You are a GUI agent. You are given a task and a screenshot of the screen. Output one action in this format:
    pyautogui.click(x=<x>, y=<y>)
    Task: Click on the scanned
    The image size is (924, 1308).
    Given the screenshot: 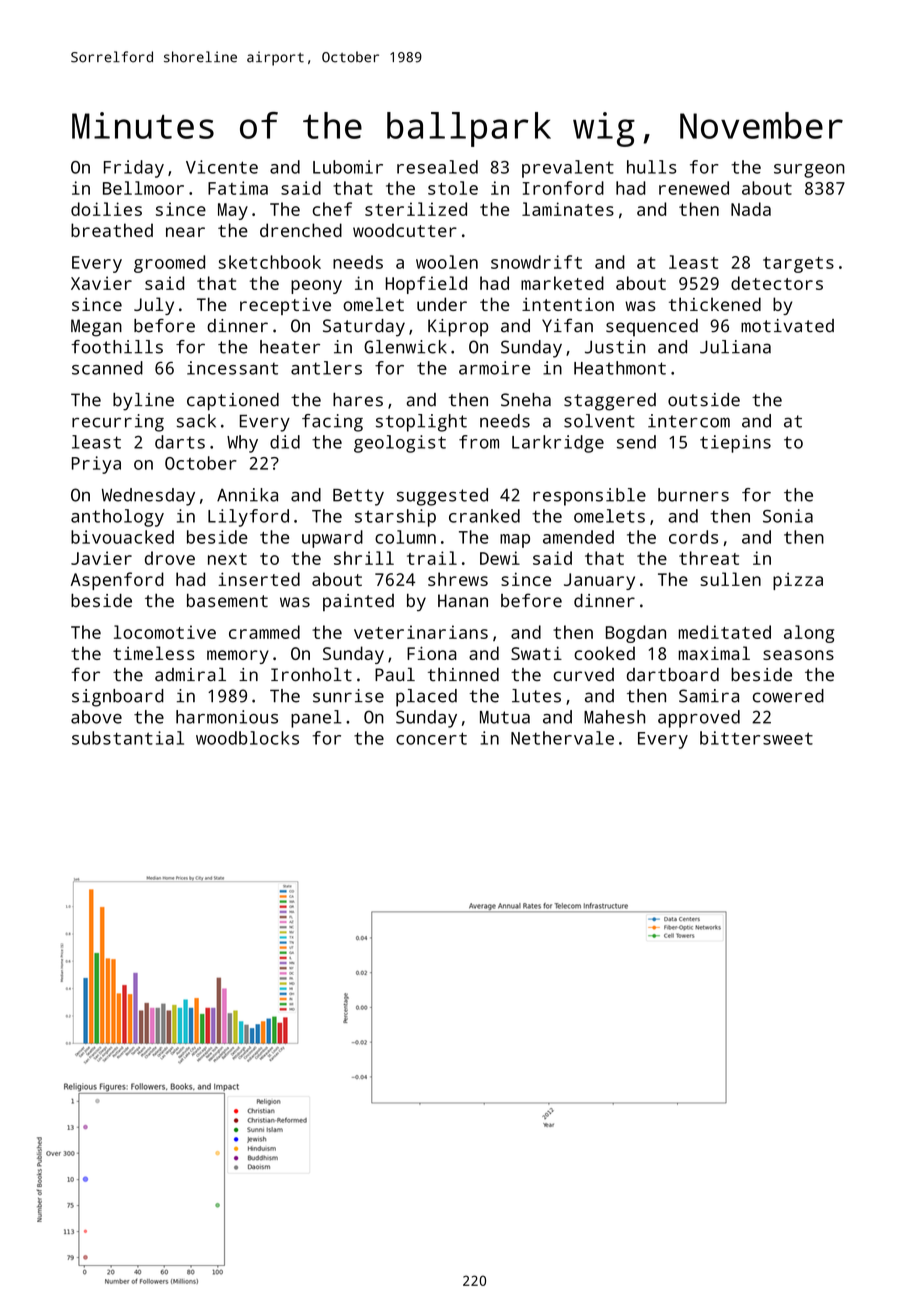 What is the action you would take?
    pyautogui.click(x=107, y=368)
